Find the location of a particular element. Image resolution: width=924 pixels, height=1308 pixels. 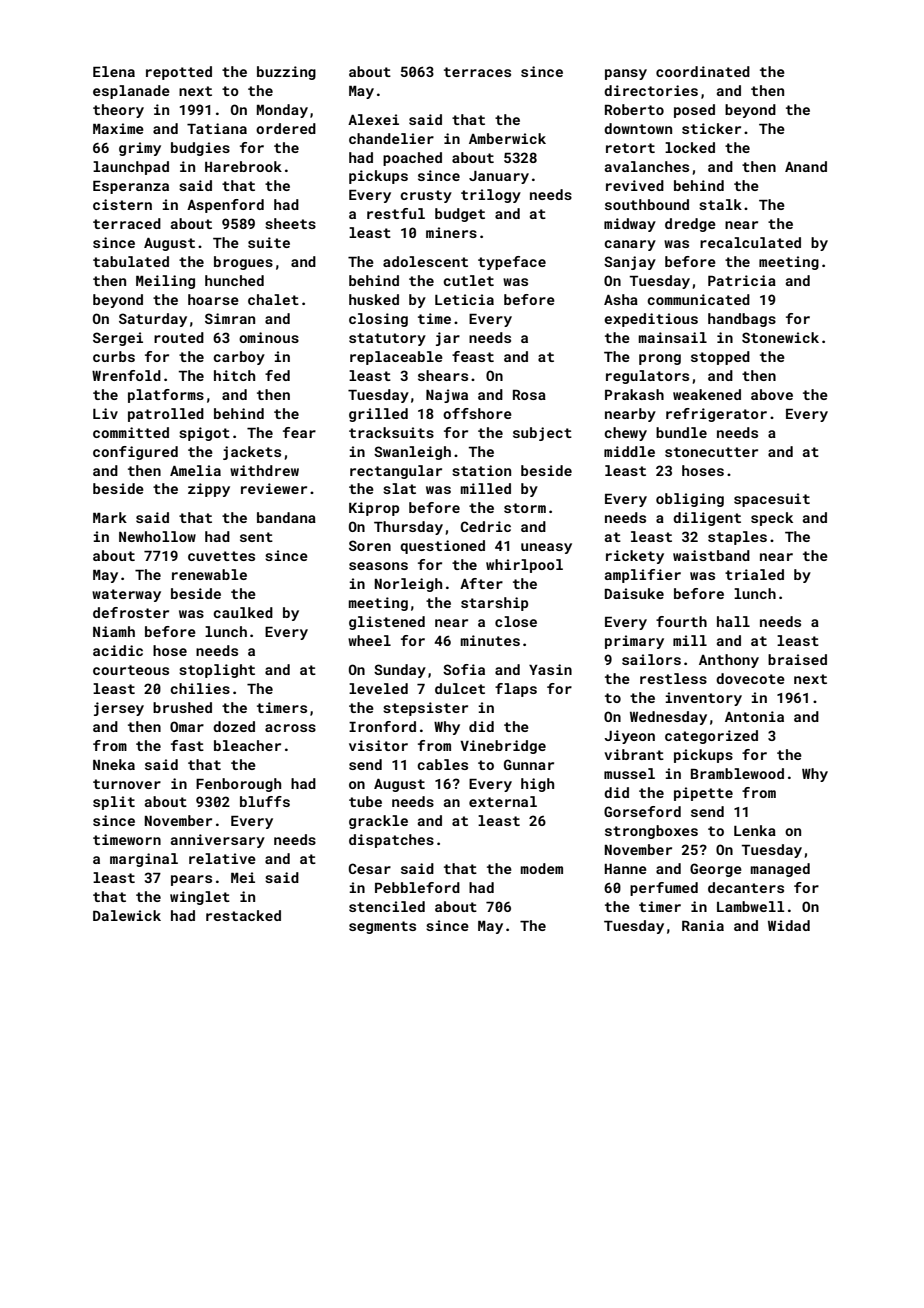

Maxime is located at coordinates (118, 128).
